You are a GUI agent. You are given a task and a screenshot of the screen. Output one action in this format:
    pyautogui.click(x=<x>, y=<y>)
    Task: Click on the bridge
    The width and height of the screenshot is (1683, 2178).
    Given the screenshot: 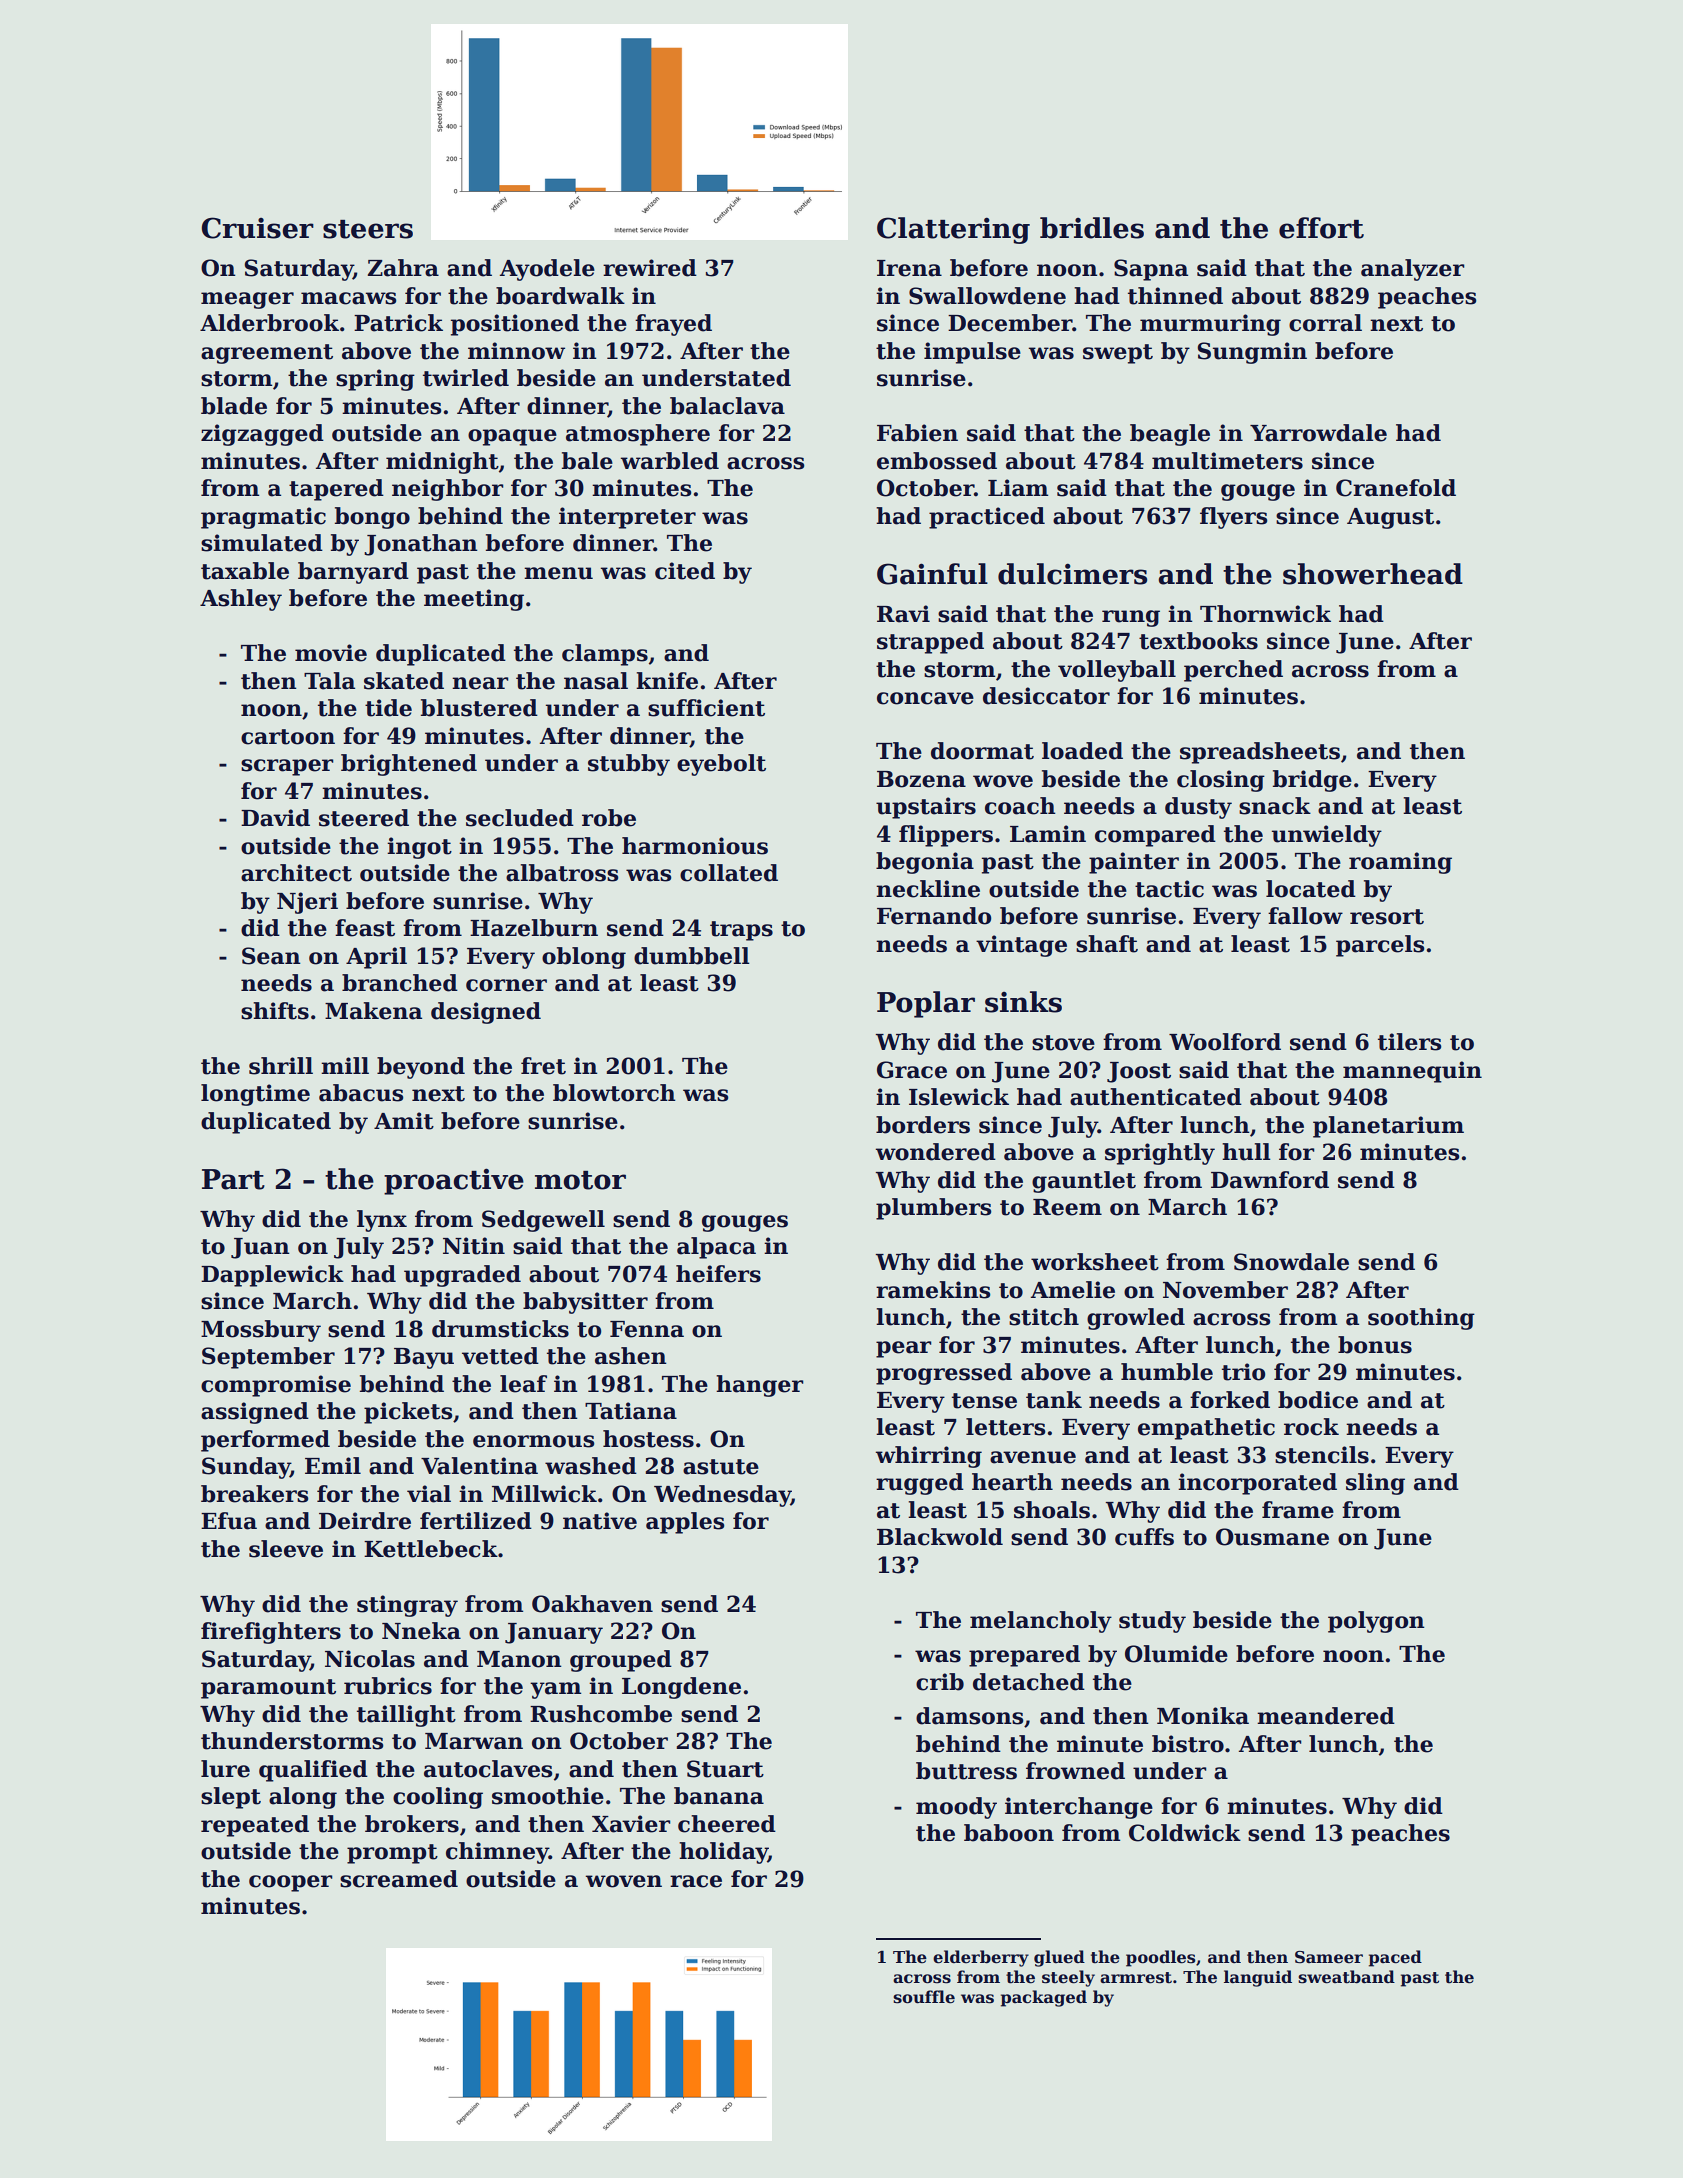 What is the action you would take?
    pyautogui.click(x=1312, y=781)
